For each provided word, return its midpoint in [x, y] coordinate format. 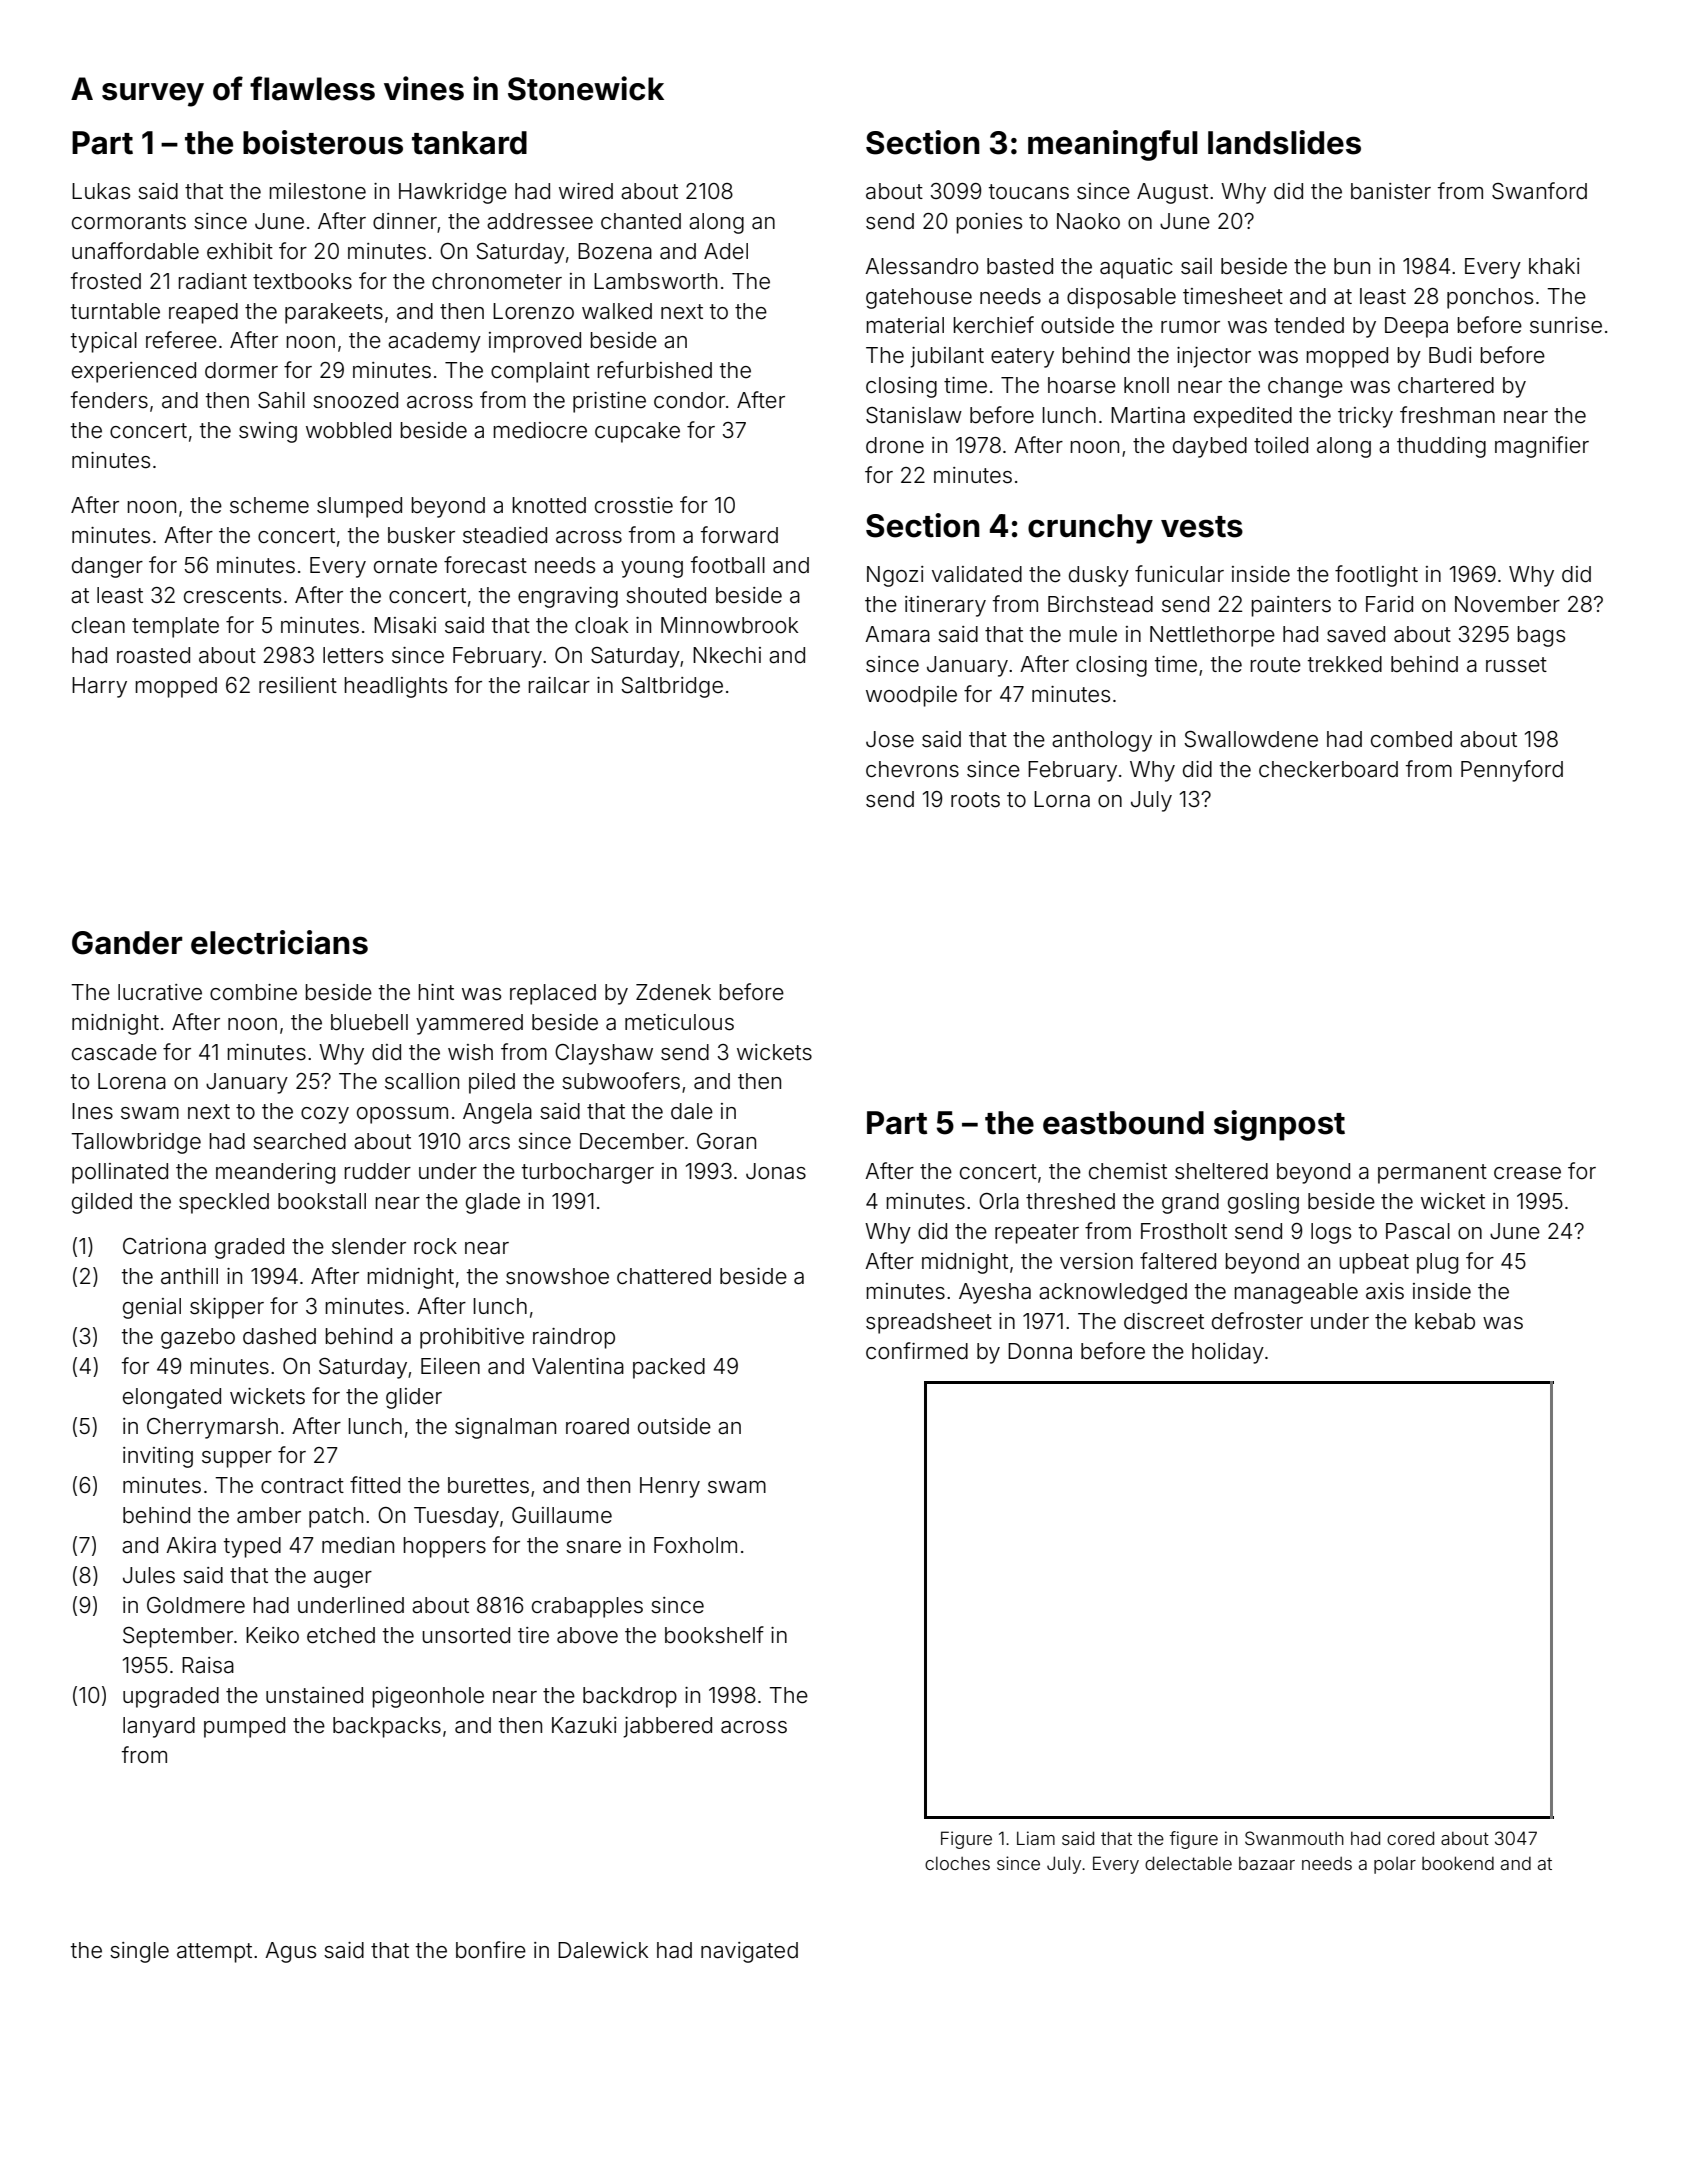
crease [1527, 1173]
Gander [127, 943]
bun [1352, 266]
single [139, 1952]
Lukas [101, 191]
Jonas [776, 1171]
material [905, 325]
